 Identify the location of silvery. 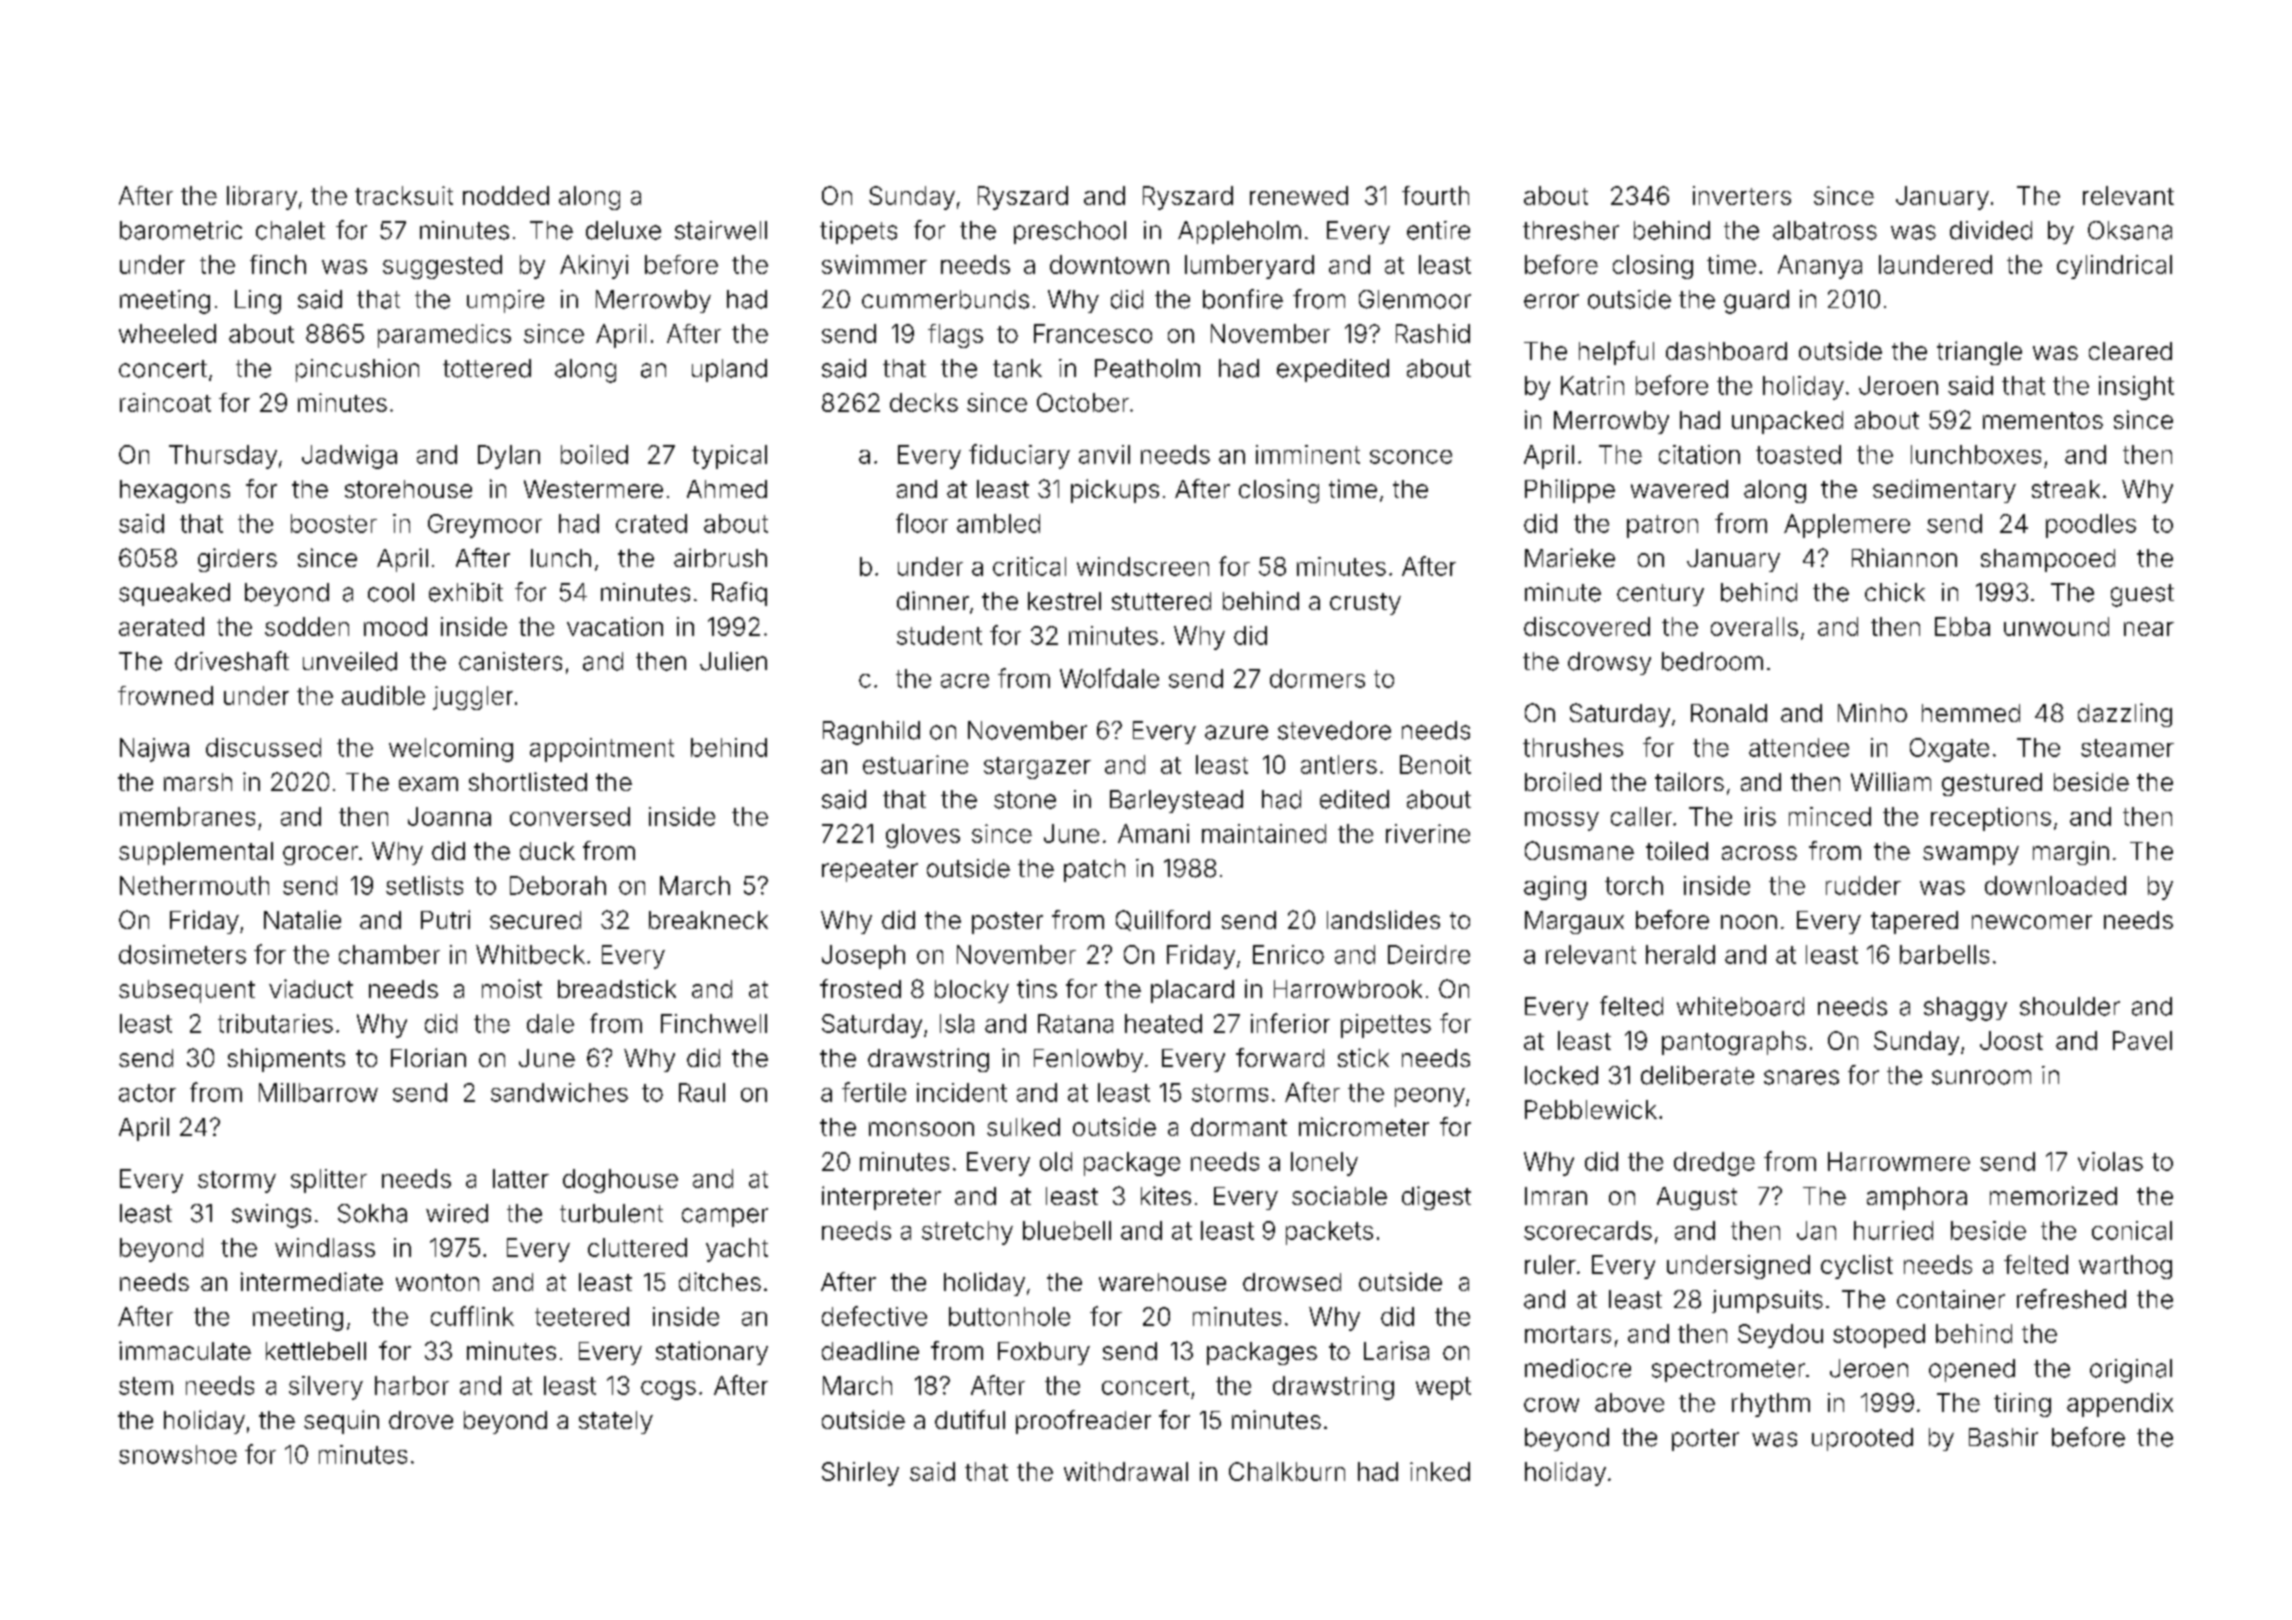
(326, 1388).
